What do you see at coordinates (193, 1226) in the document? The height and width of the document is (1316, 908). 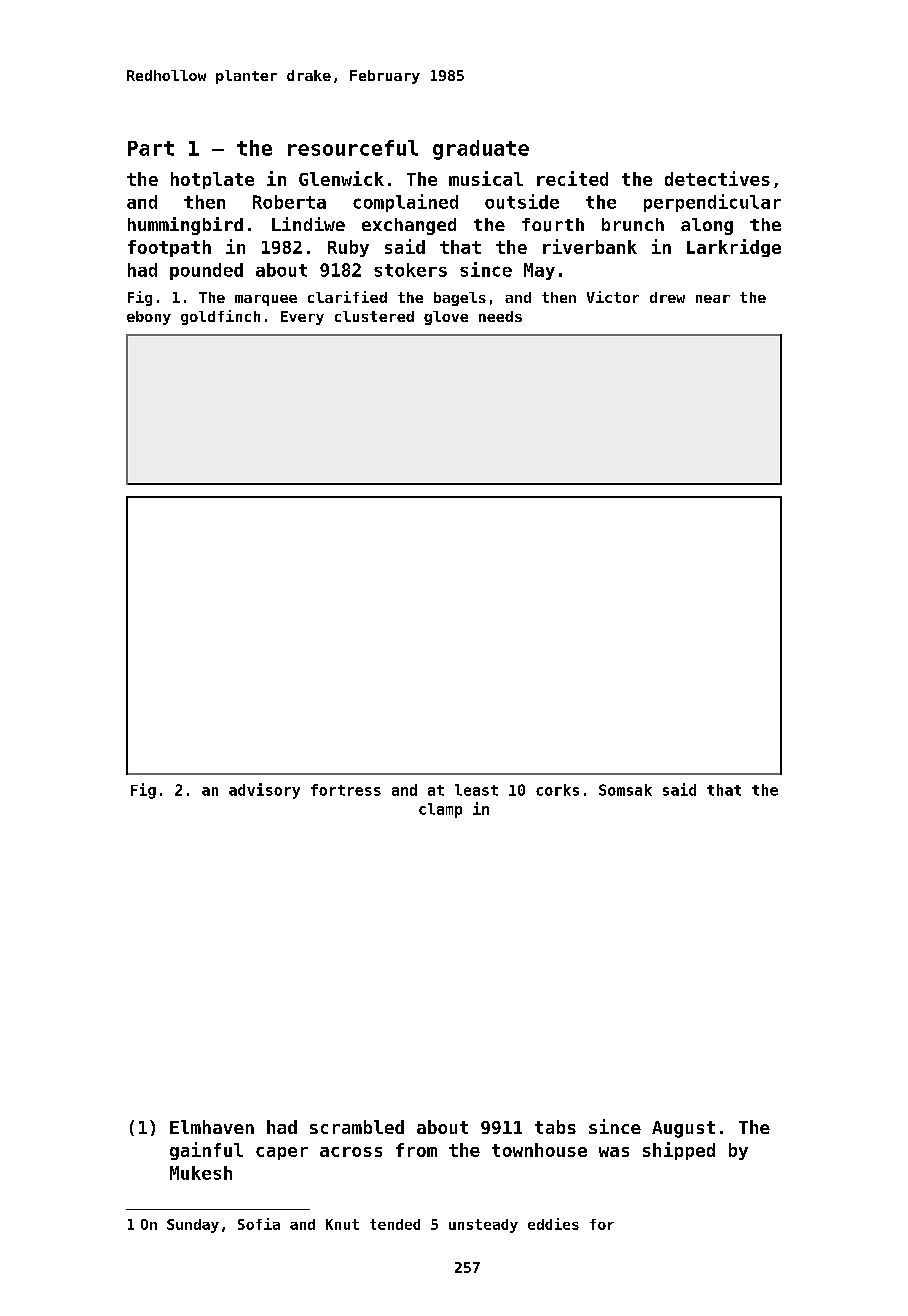 I see `Sunday` at bounding box center [193, 1226].
